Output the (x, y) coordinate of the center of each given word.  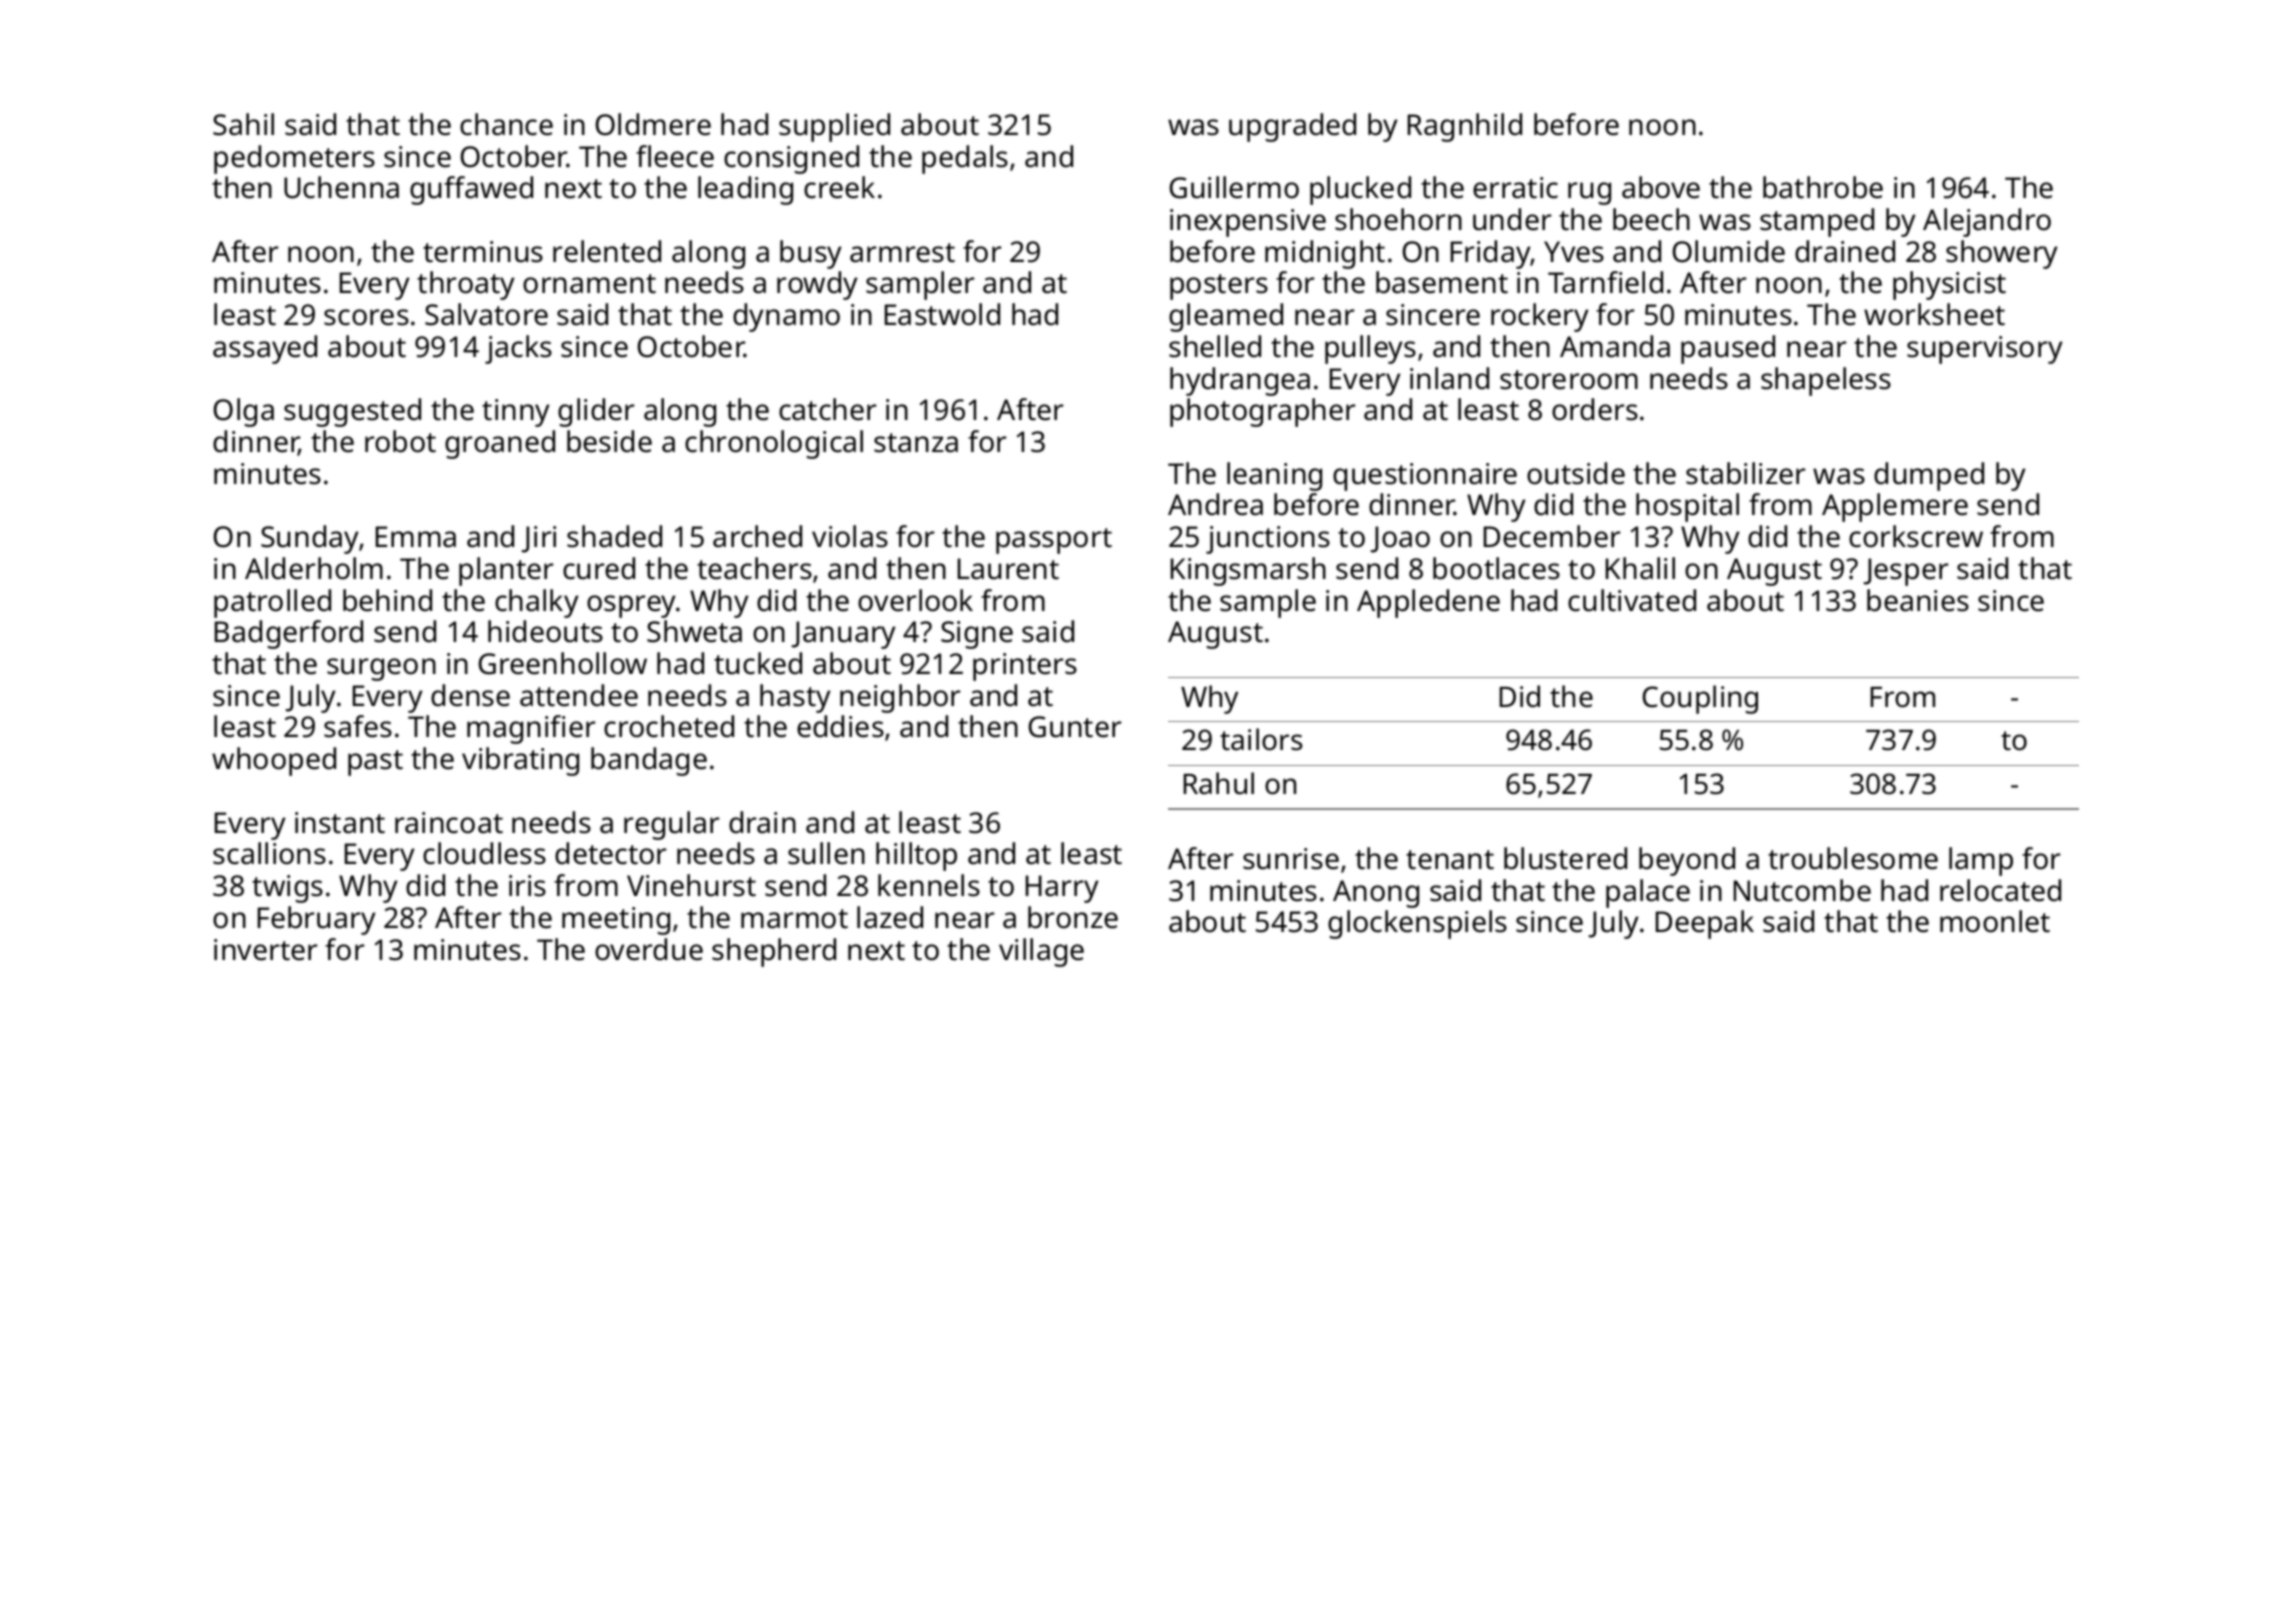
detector (610, 853)
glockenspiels (1417, 924)
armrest (902, 253)
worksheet (1934, 314)
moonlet (1995, 921)
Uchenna (341, 187)
